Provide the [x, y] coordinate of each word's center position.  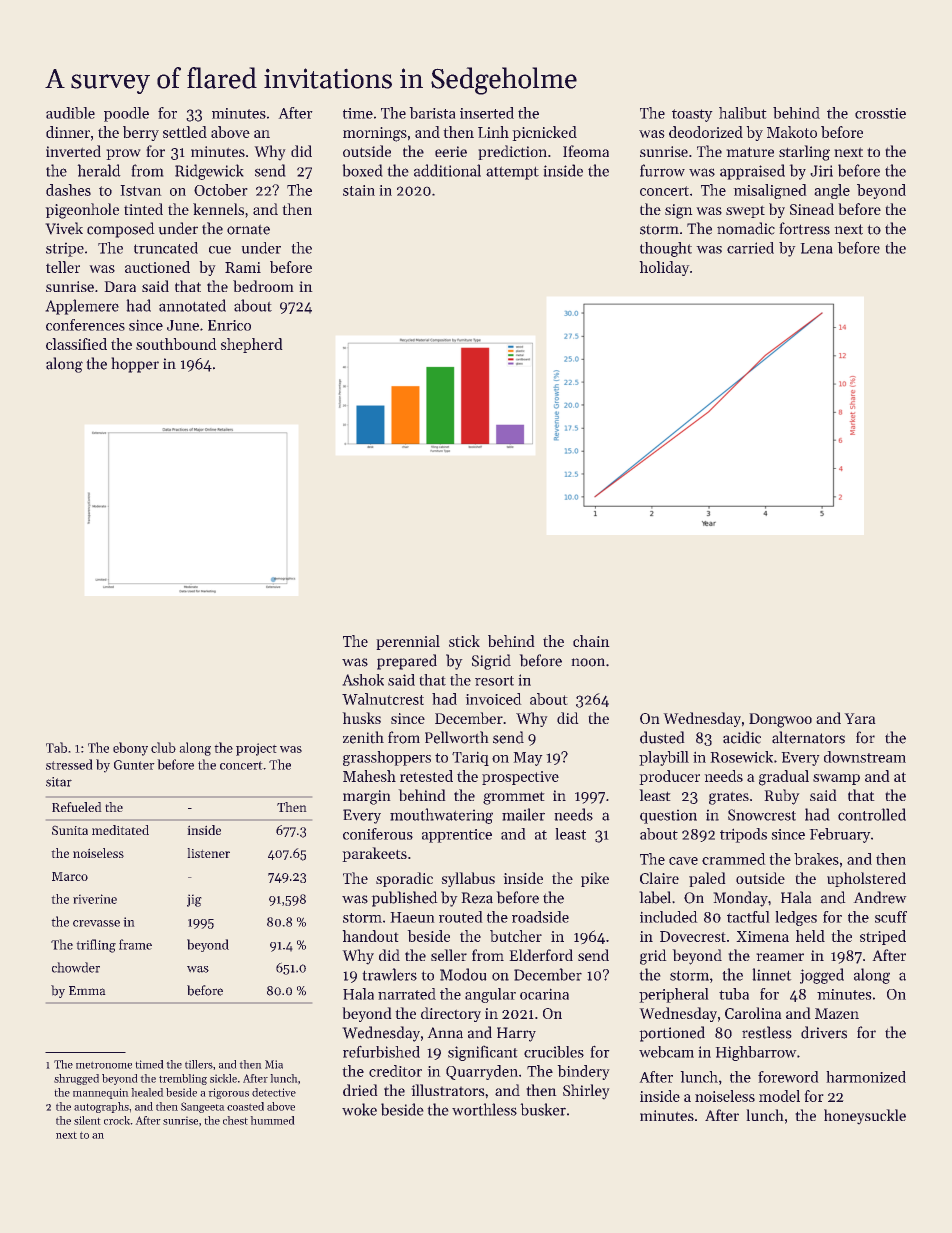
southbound [176, 344]
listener [208, 853]
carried [750, 248]
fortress [804, 228]
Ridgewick [209, 172]
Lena [816, 248]
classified [76, 344]
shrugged [76, 1079]
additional [447, 170]
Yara [860, 718]
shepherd [252, 345]
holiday [664, 268]
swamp [836, 779]
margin [367, 797]
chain [591, 641]
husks [361, 718]
